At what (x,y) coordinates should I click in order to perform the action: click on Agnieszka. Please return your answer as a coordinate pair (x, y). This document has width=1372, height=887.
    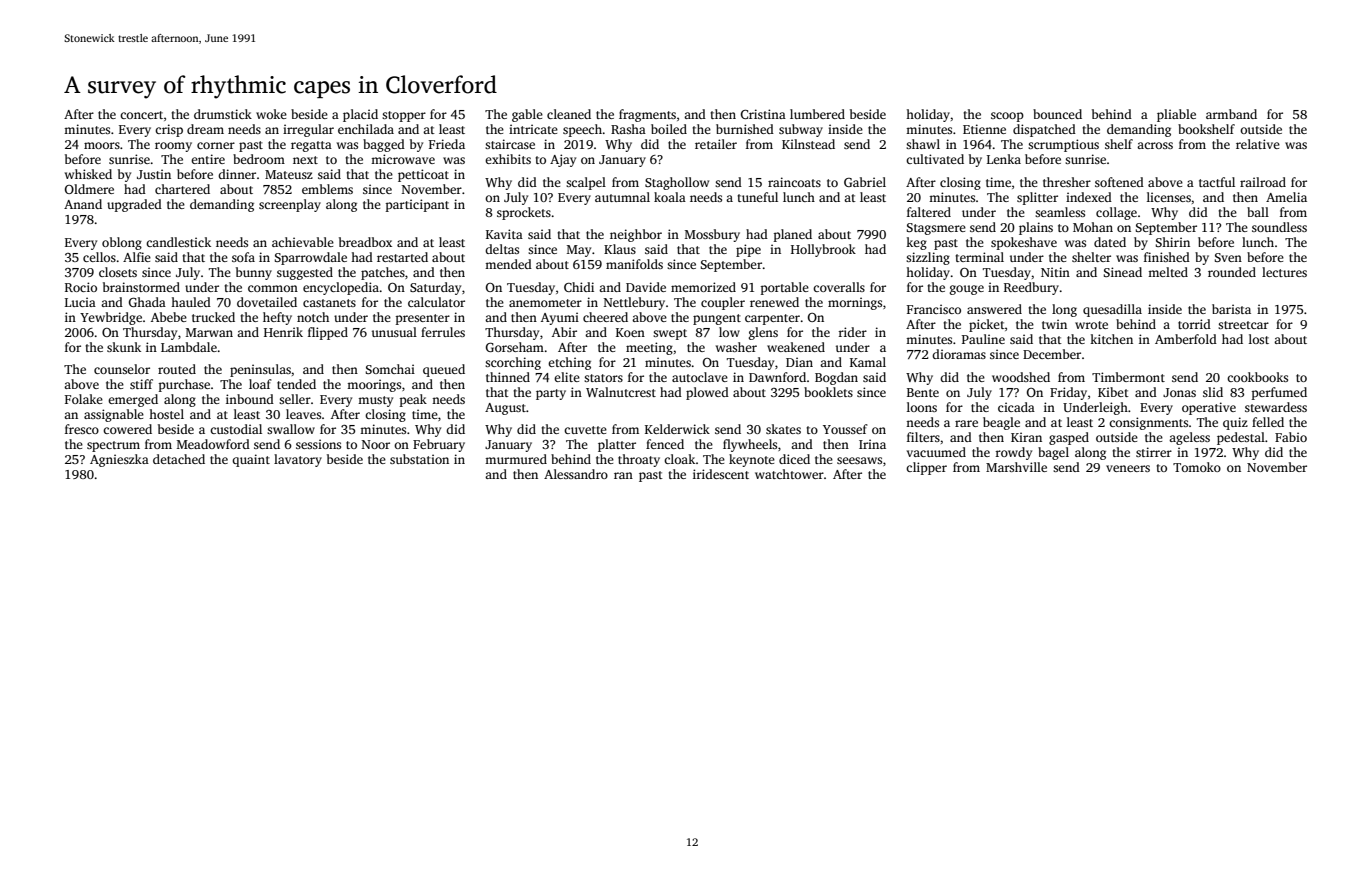
    Looking at the image, I should click on (119, 460).
